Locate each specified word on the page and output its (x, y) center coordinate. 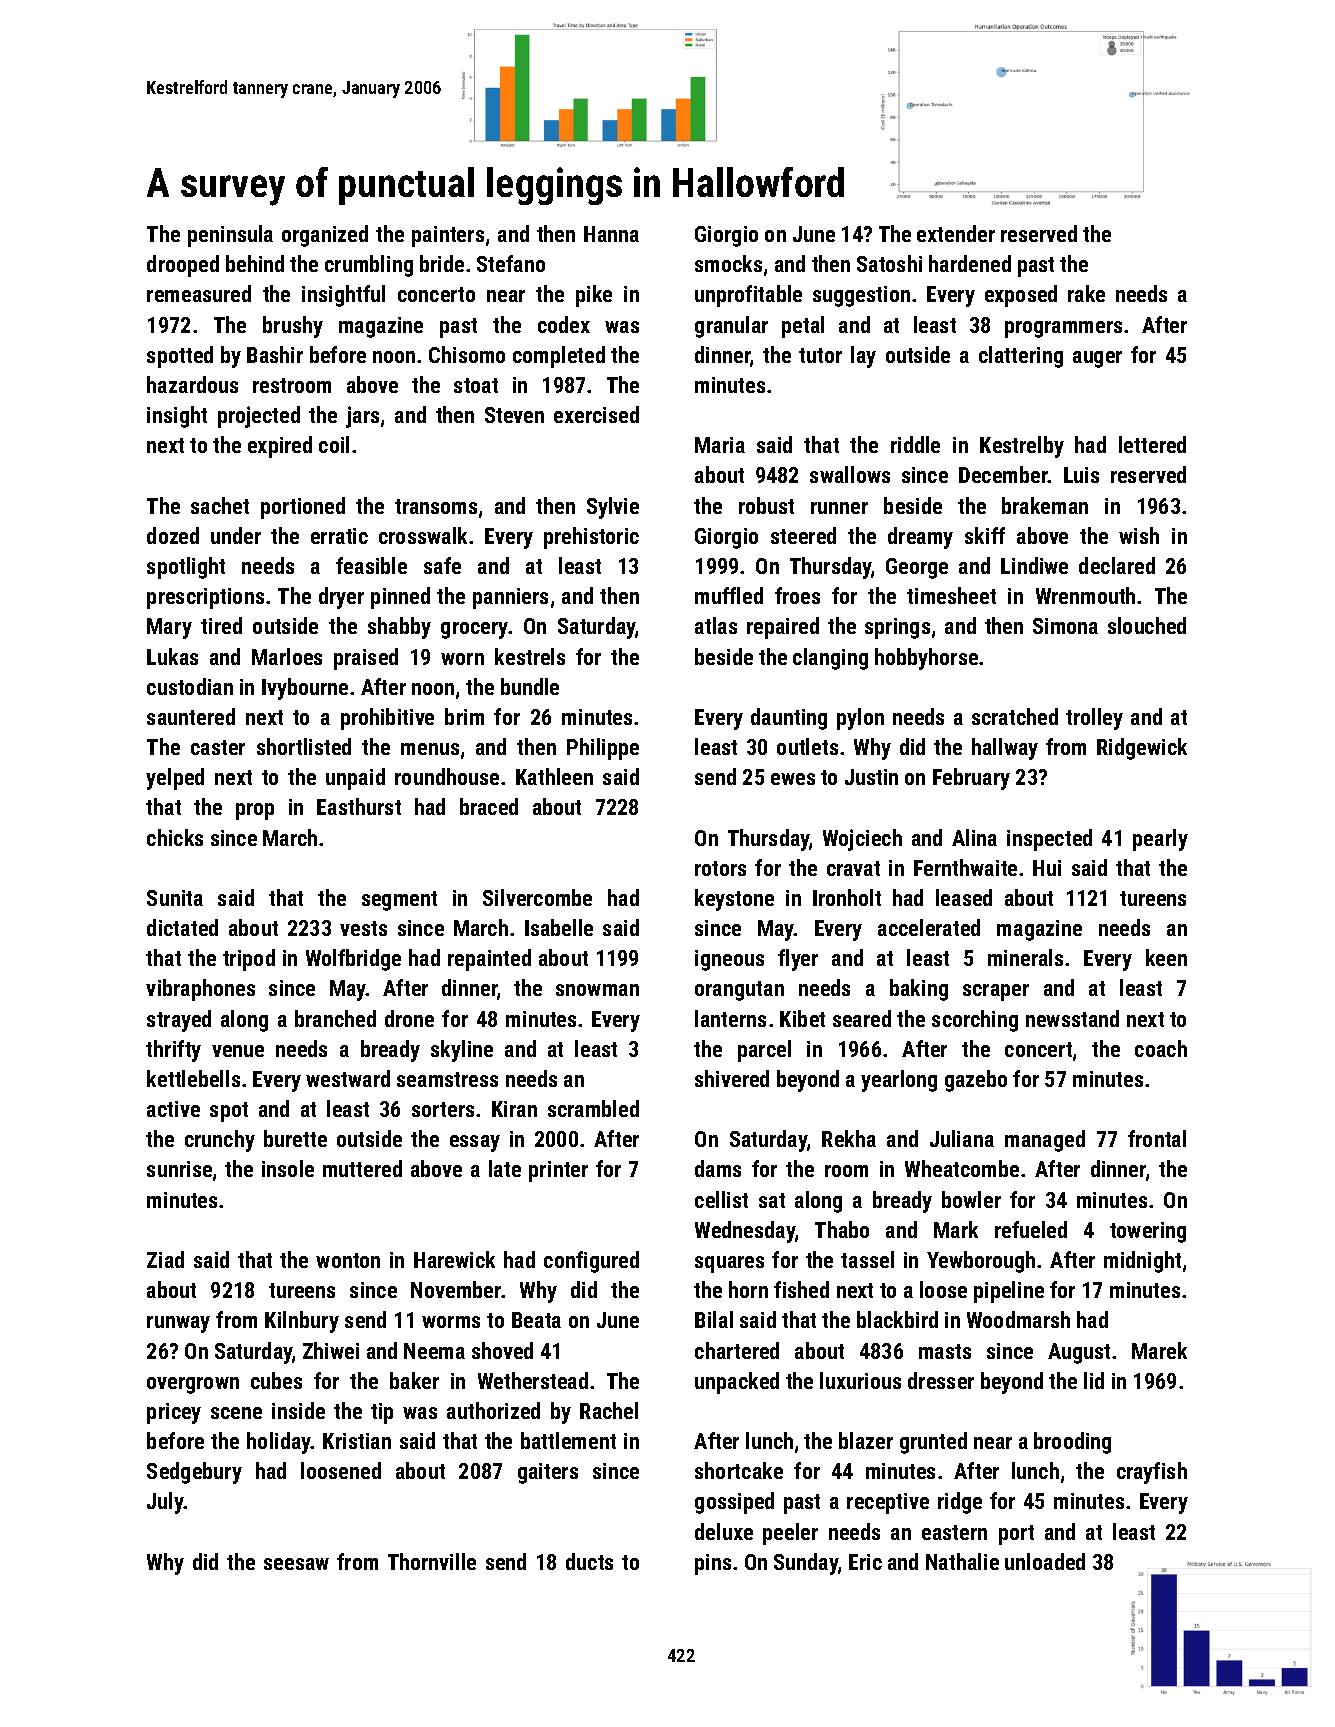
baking (919, 990)
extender (956, 233)
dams (718, 1168)
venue (238, 1051)
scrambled (593, 1108)
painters (448, 236)
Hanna (611, 234)
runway (178, 1324)
